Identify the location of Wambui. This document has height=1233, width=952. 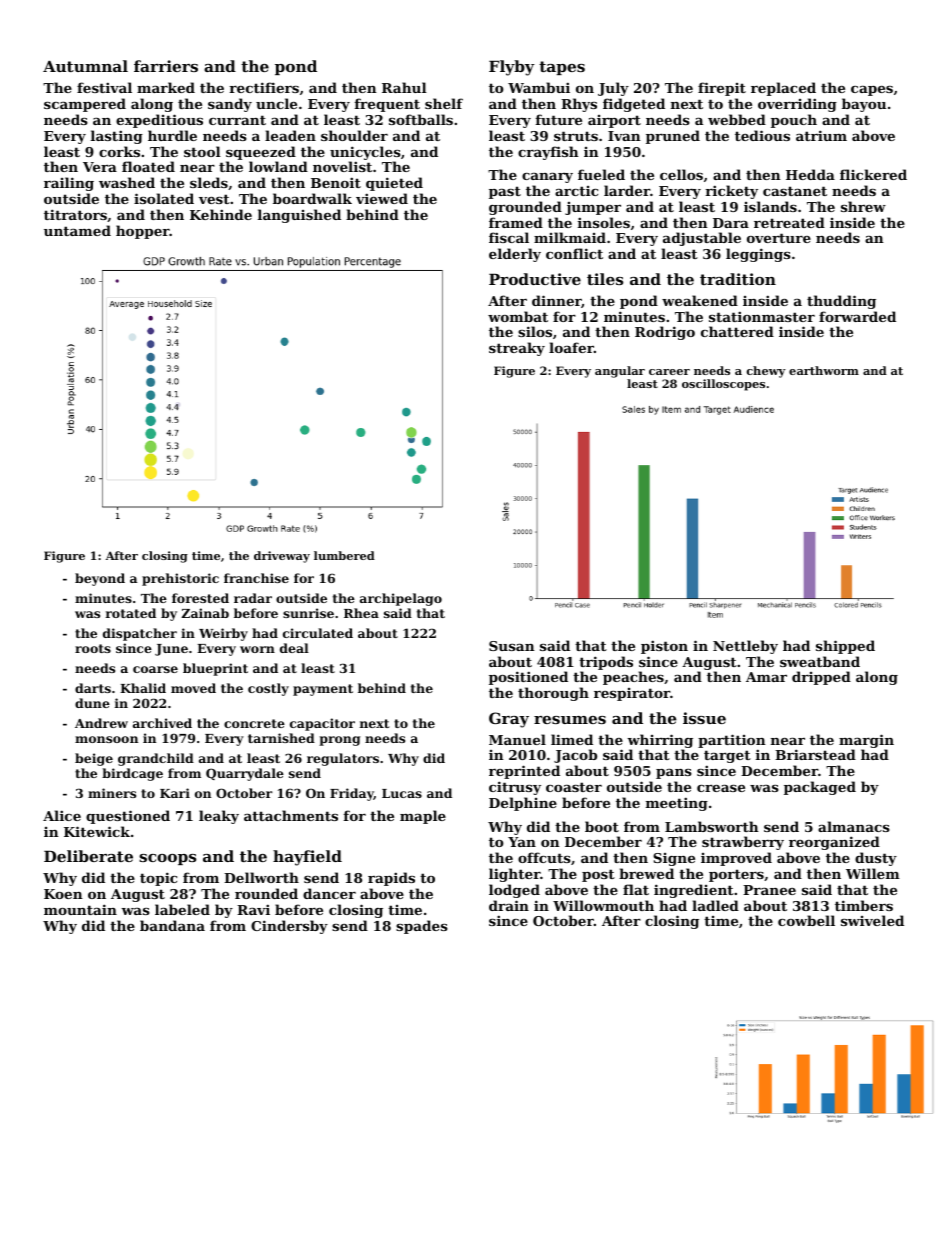
(539, 87).
